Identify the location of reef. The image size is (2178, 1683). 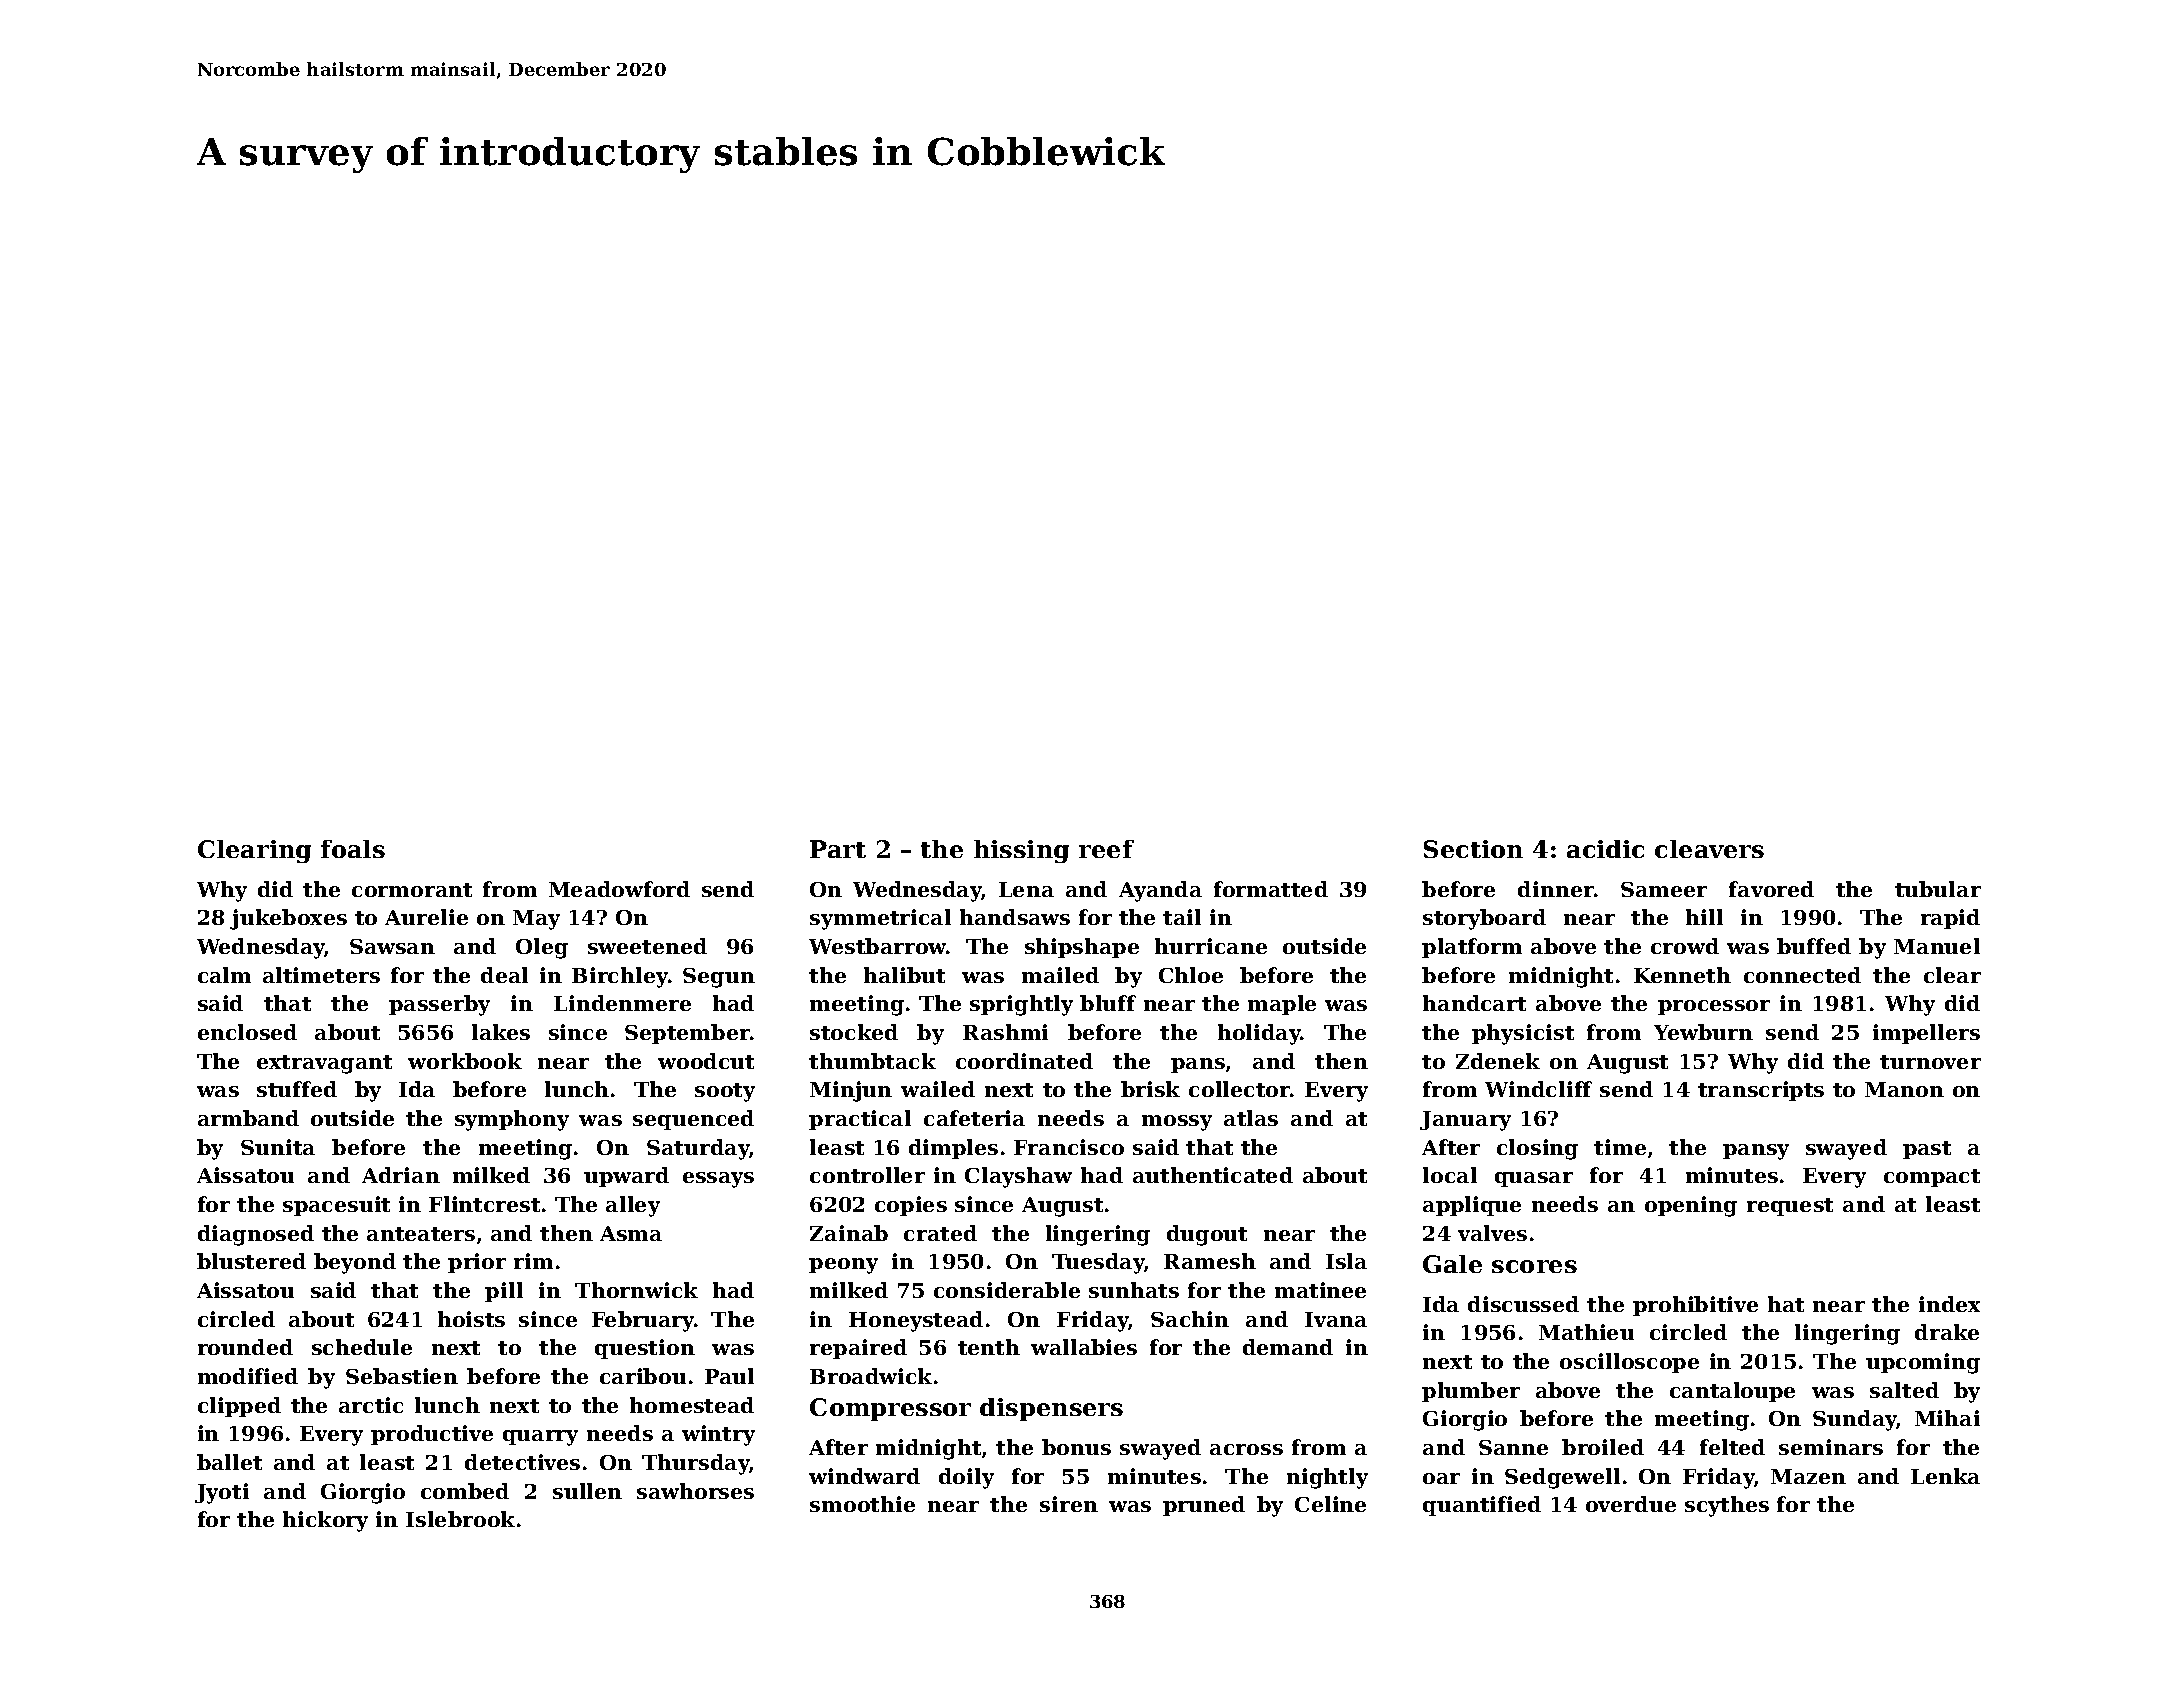
(1106, 849).
